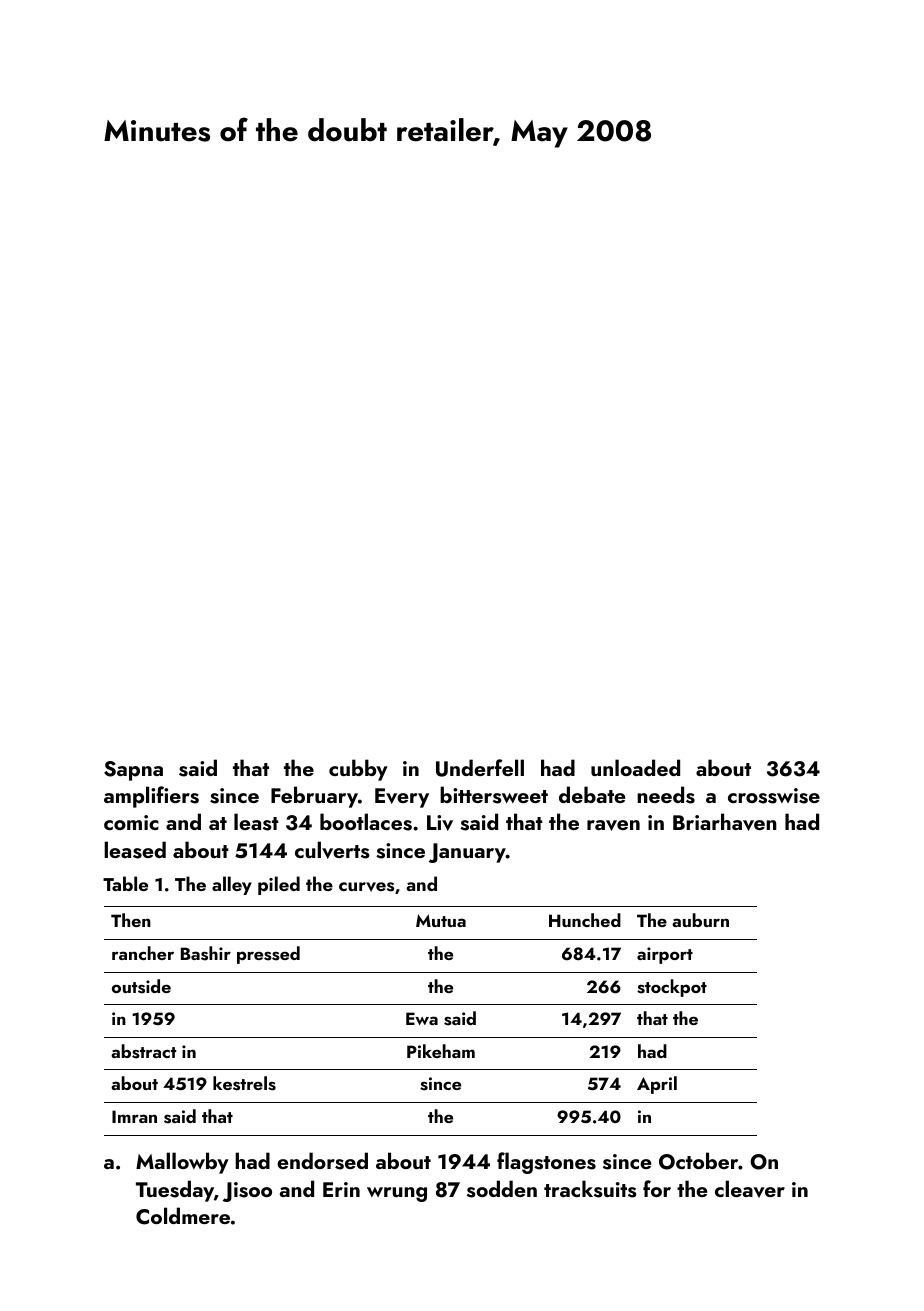 The image size is (924, 1311). What do you see at coordinates (467, 853) in the image?
I see `January` at bounding box center [467, 853].
